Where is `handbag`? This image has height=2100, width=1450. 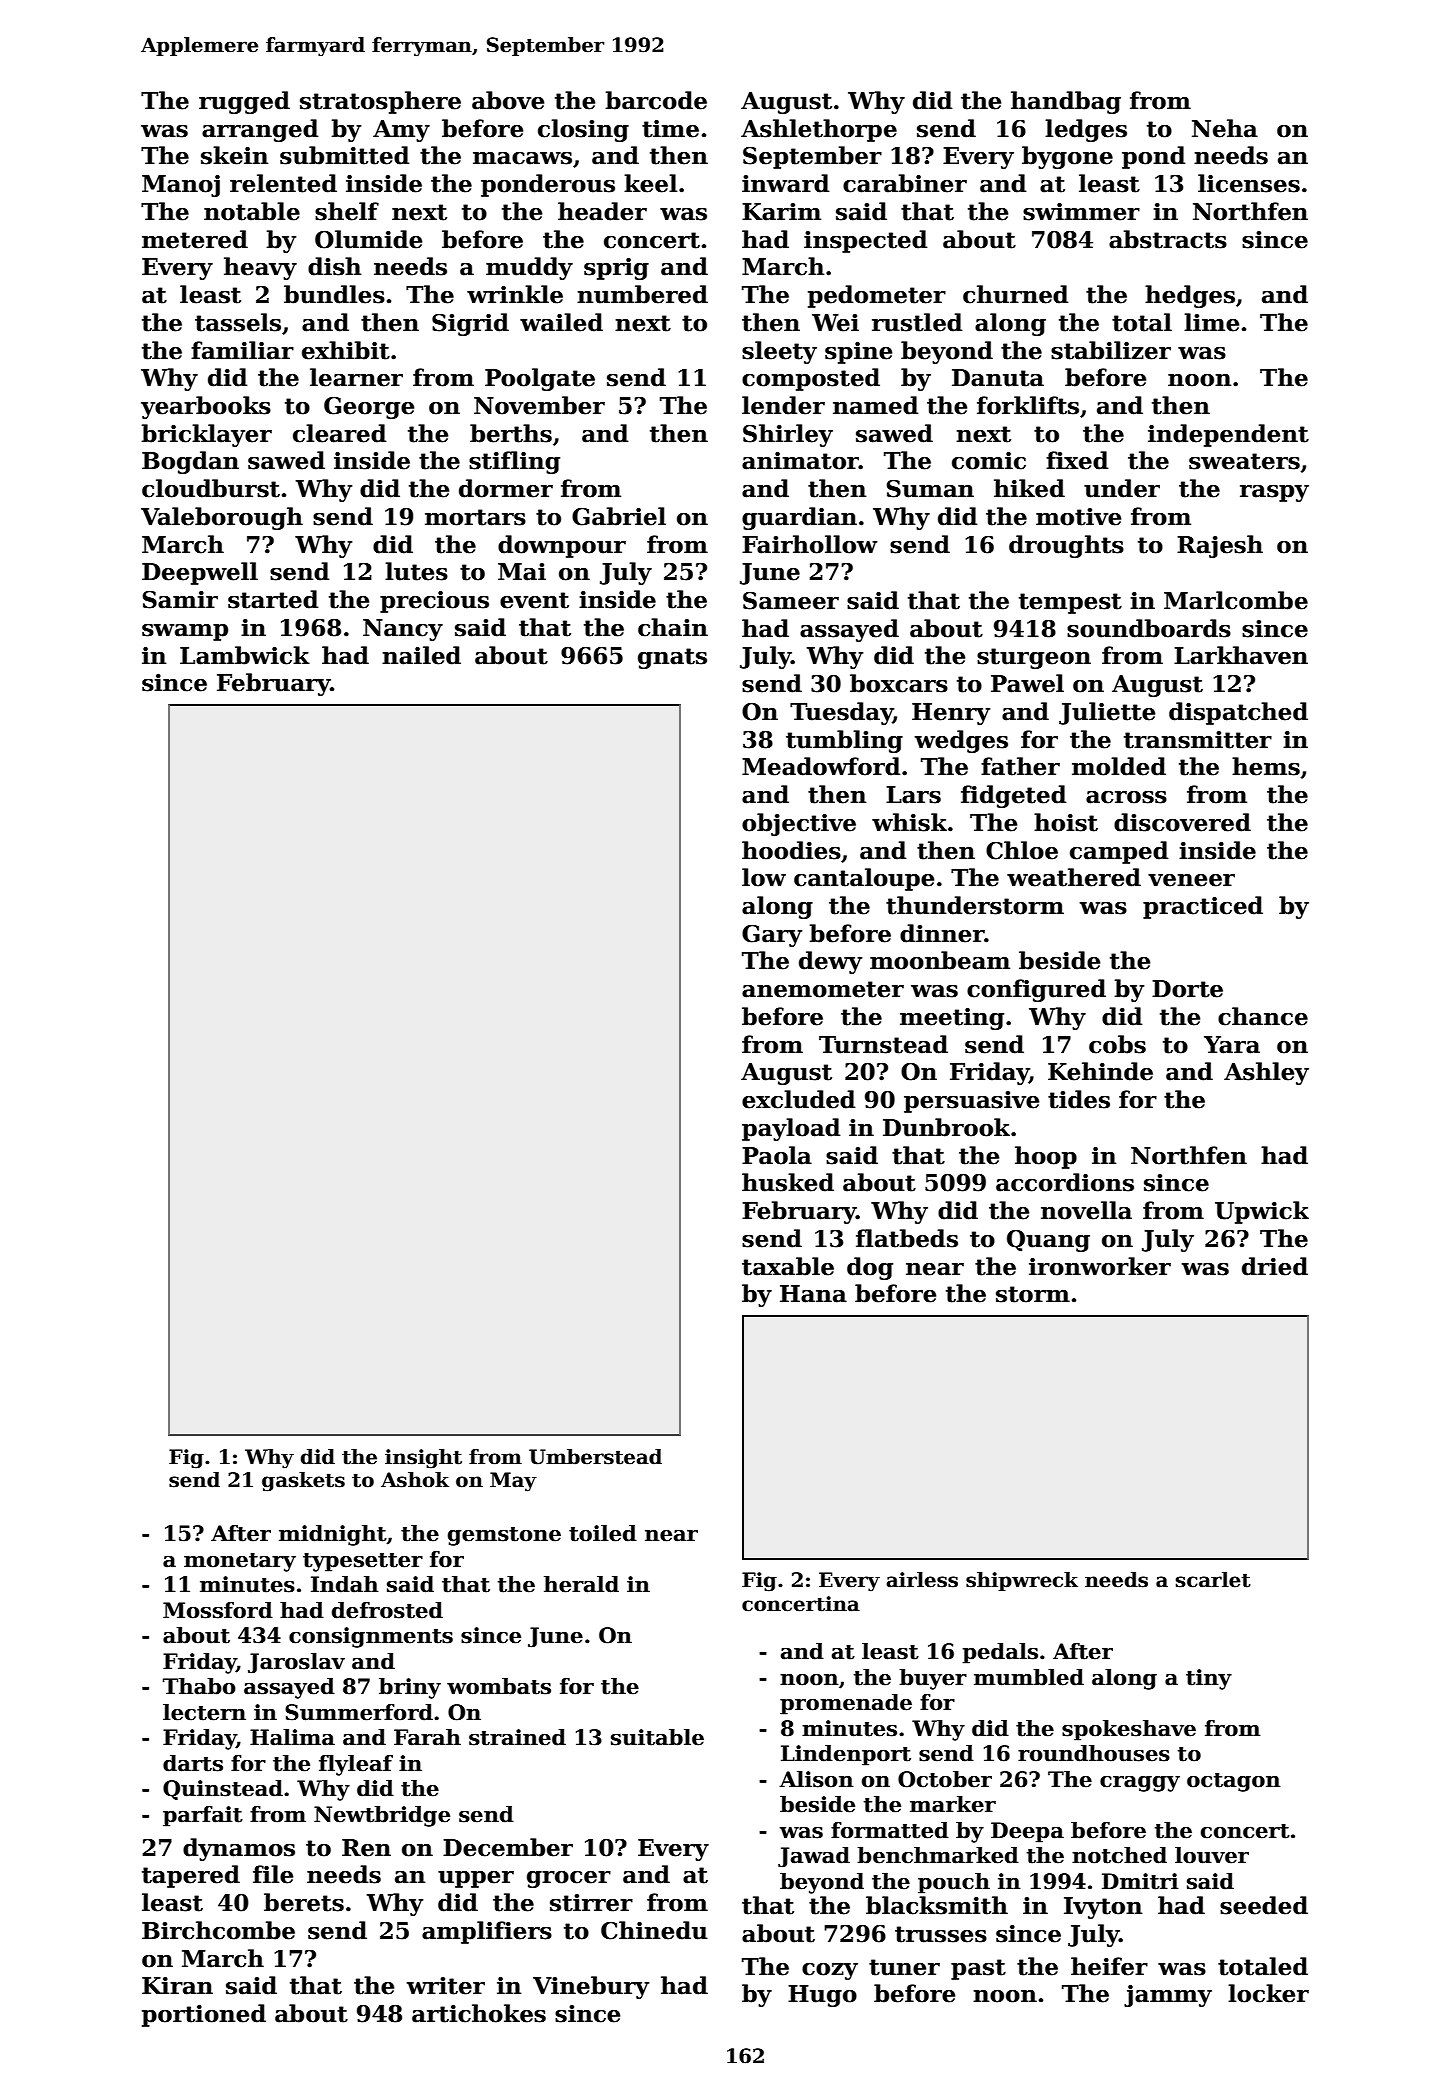 handbag is located at coordinates (1066, 102).
